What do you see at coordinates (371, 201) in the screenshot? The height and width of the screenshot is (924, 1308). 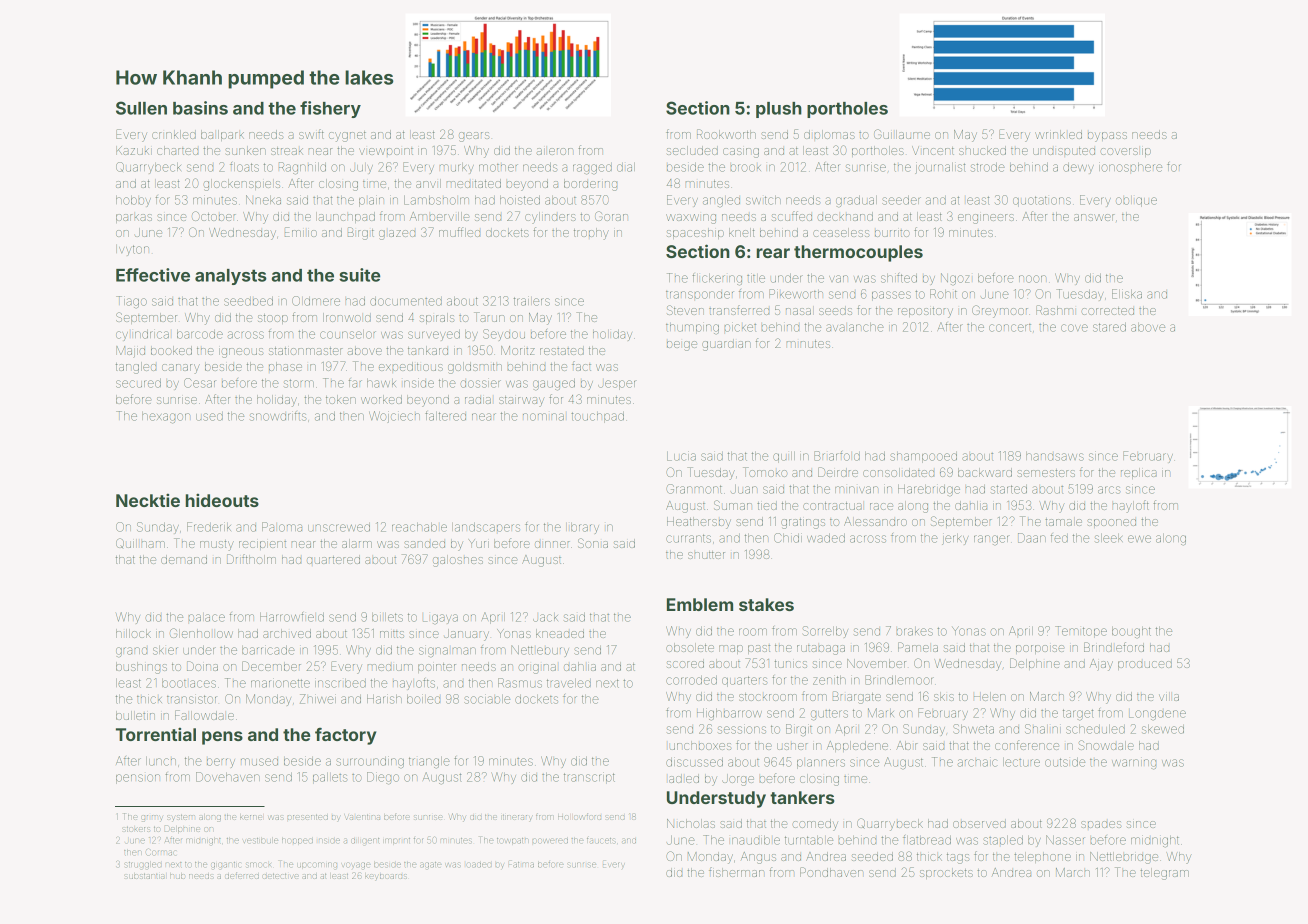 I see `plain` at bounding box center [371, 201].
